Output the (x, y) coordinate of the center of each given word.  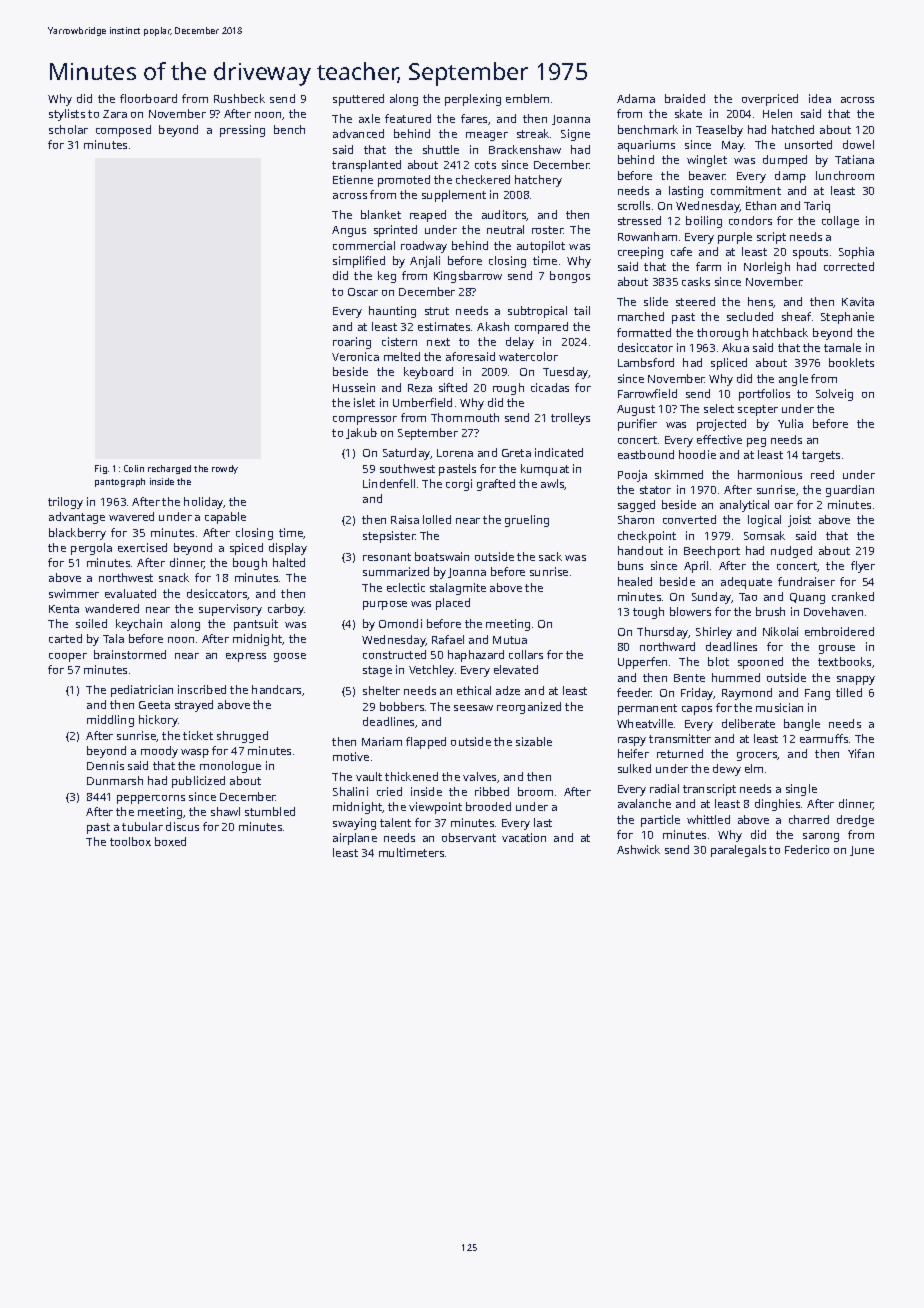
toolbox (130, 841)
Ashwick (638, 849)
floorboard (148, 98)
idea (820, 98)
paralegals (738, 851)
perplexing (473, 100)
